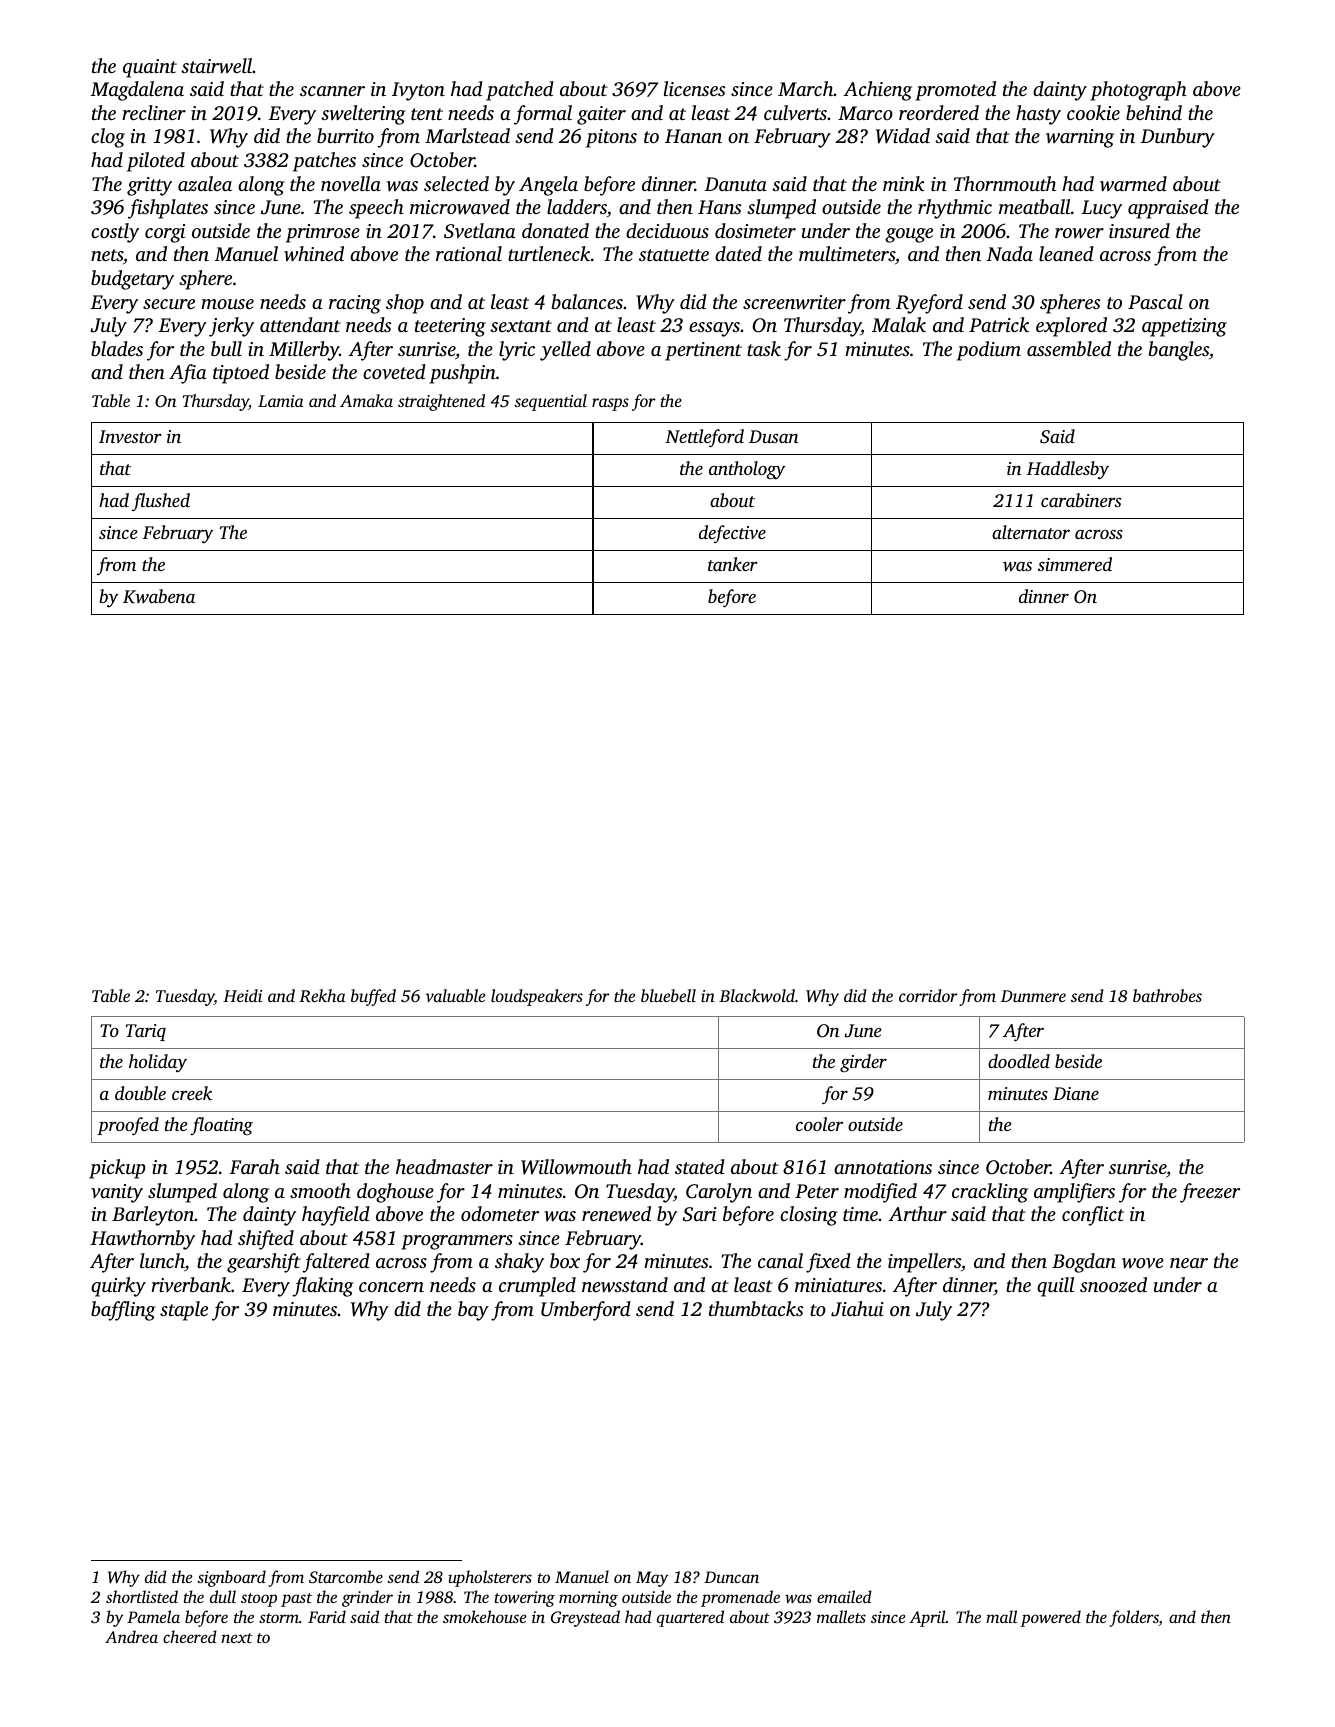 The width and height of the page is (1335, 1727). I want to click on promoted, so click(955, 91).
